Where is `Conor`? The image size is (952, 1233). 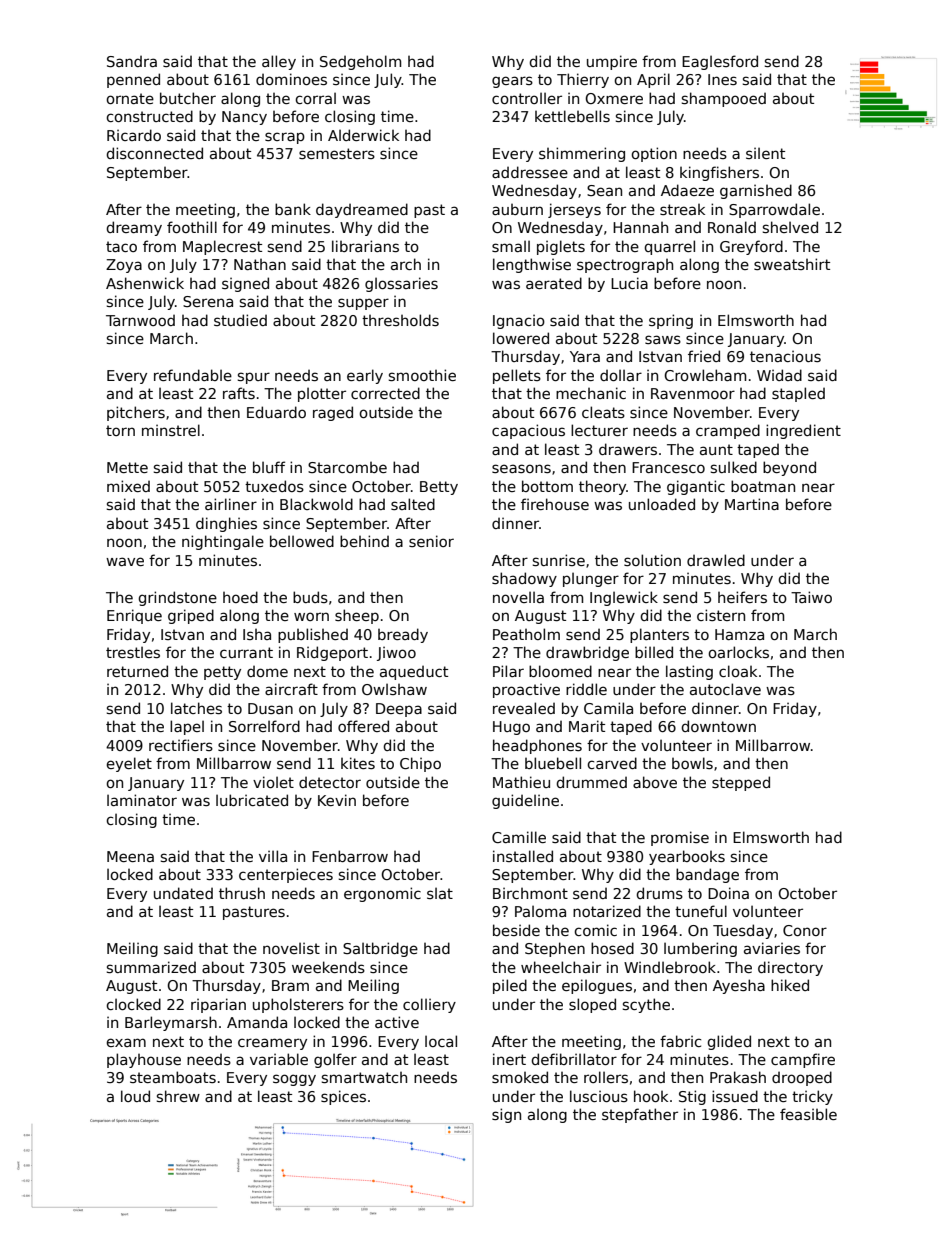
Conor is located at coordinates (805, 930).
